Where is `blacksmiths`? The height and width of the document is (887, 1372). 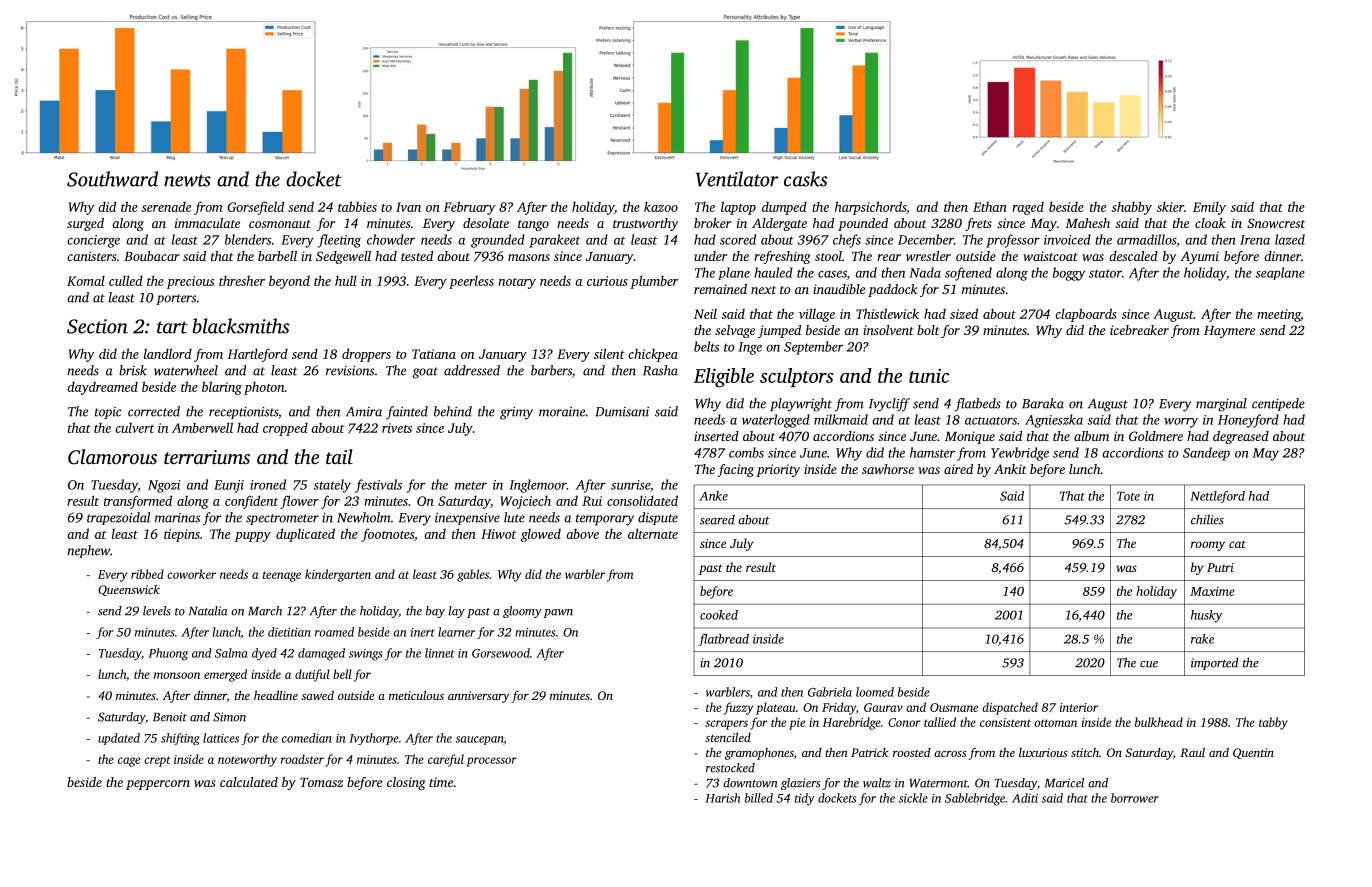
blacksmiths is located at coordinates (241, 326).
